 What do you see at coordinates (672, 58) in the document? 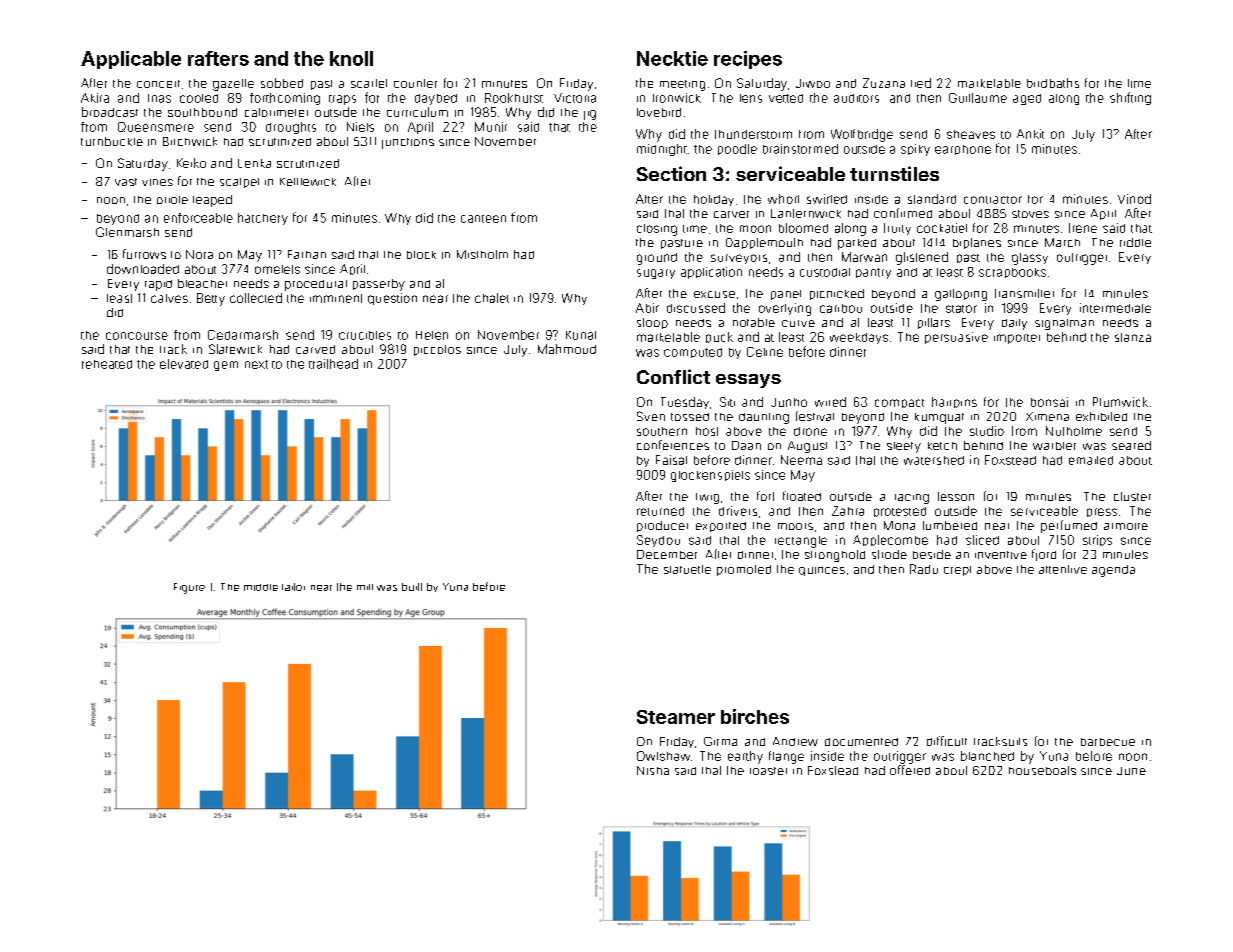
I see `Necktie` at bounding box center [672, 58].
